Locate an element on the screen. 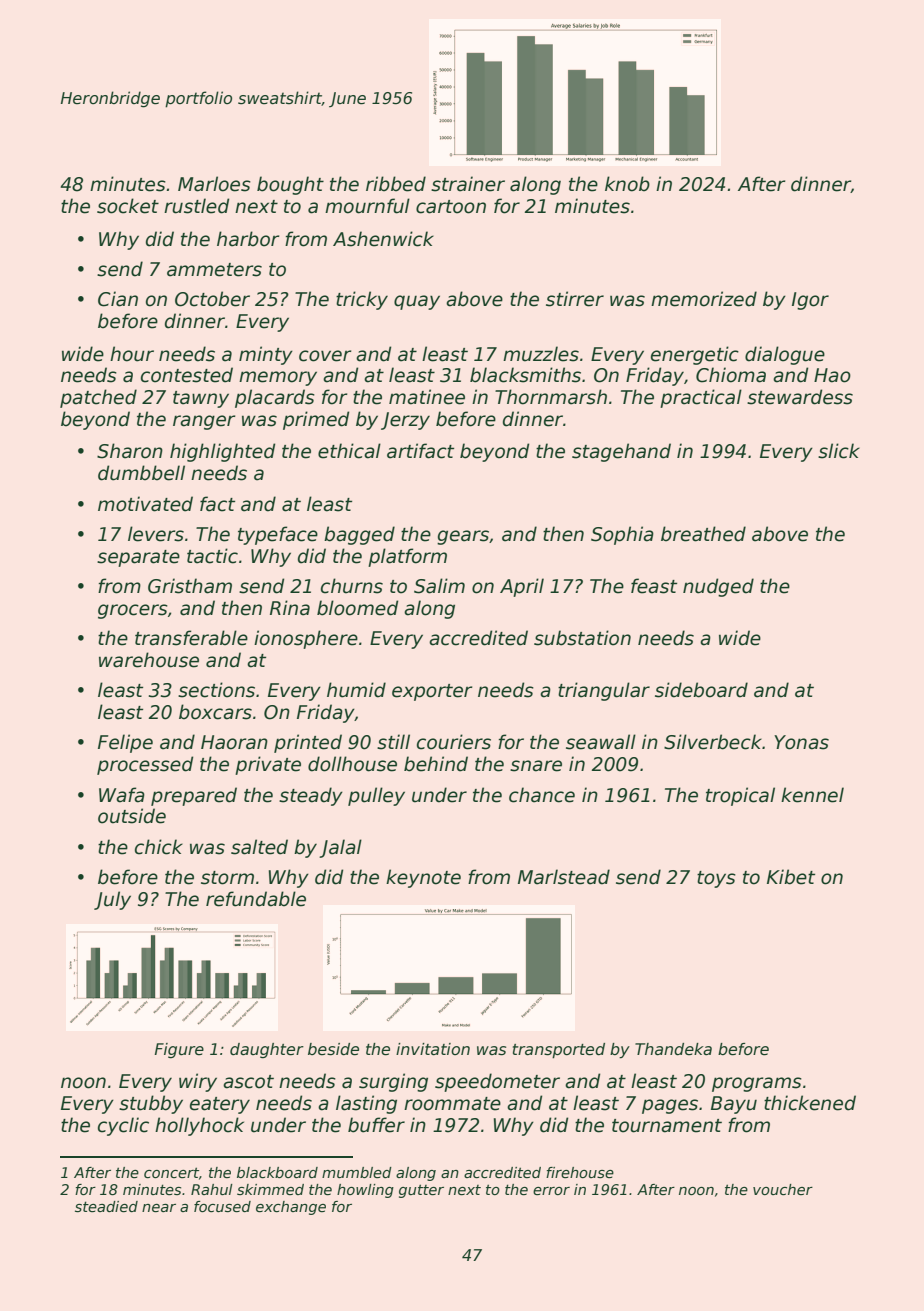 The width and height of the screenshot is (924, 1311). stagehand is located at coordinates (621, 452).
